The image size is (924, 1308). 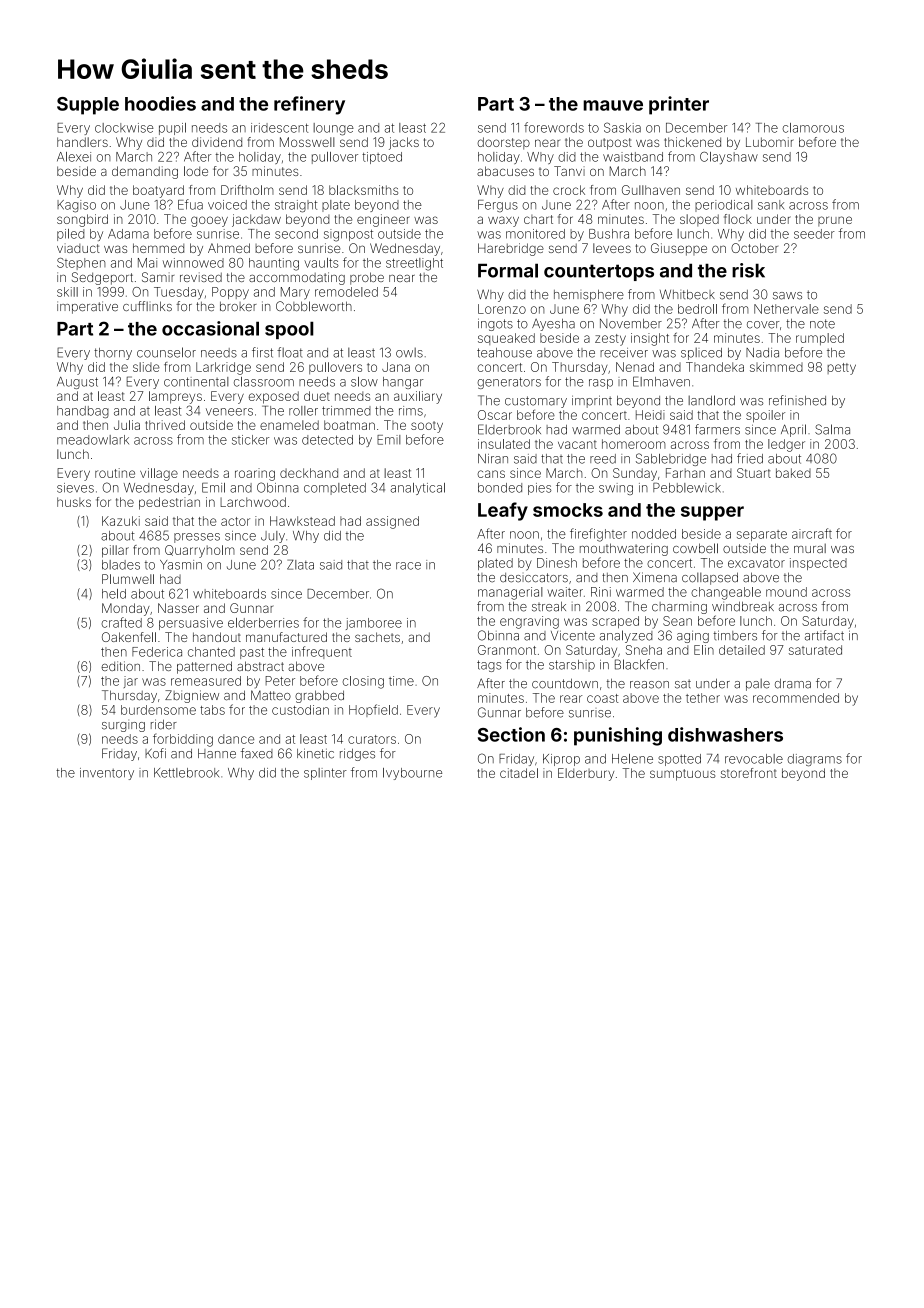 What do you see at coordinates (682, 775) in the screenshot?
I see `sumptuous` at bounding box center [682, 775].
